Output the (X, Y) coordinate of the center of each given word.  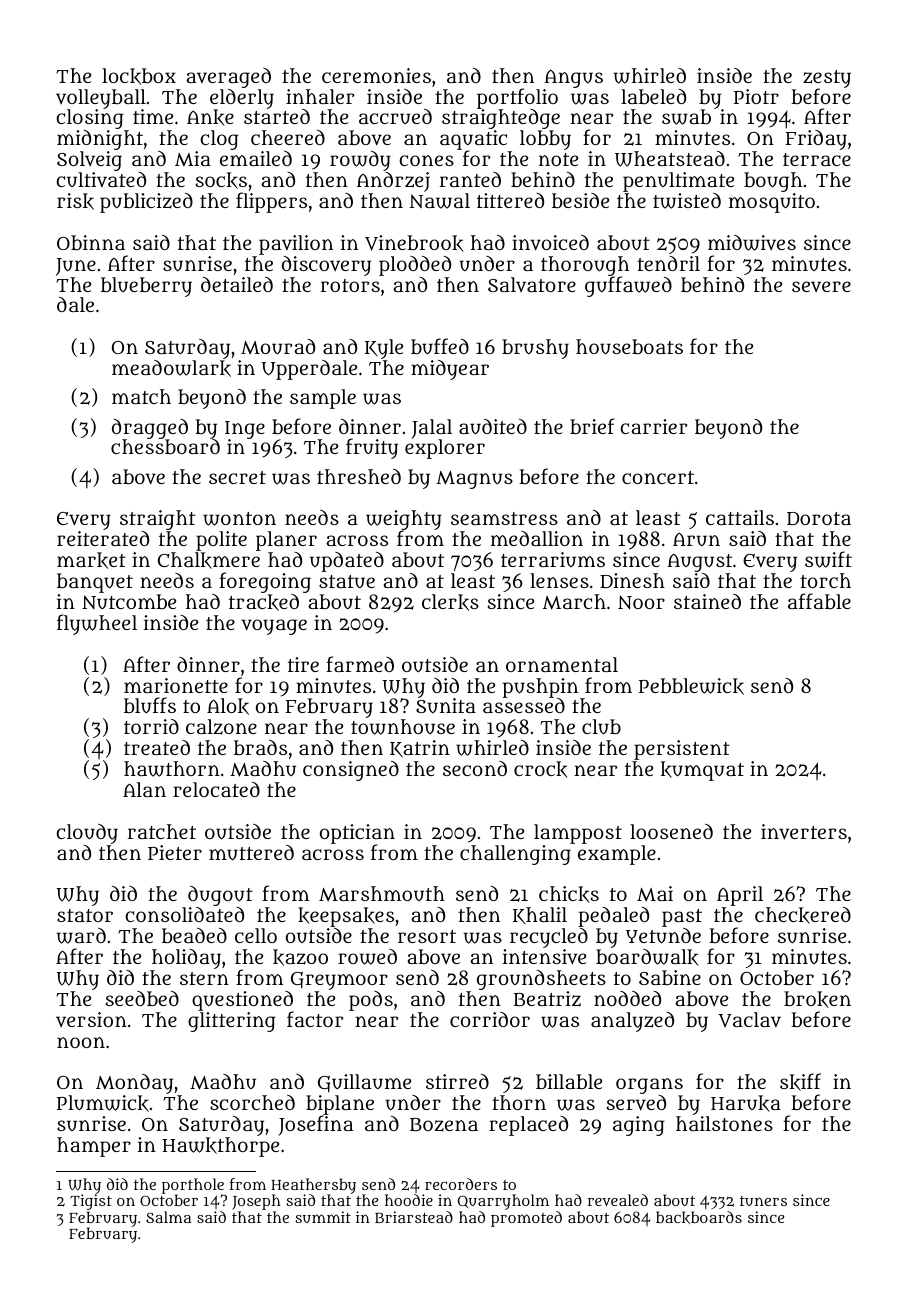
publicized (146, 203)
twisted (687, 201)
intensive (544, 957)
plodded (415, 266)
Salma (168, 1217)
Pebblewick (691, 686)
